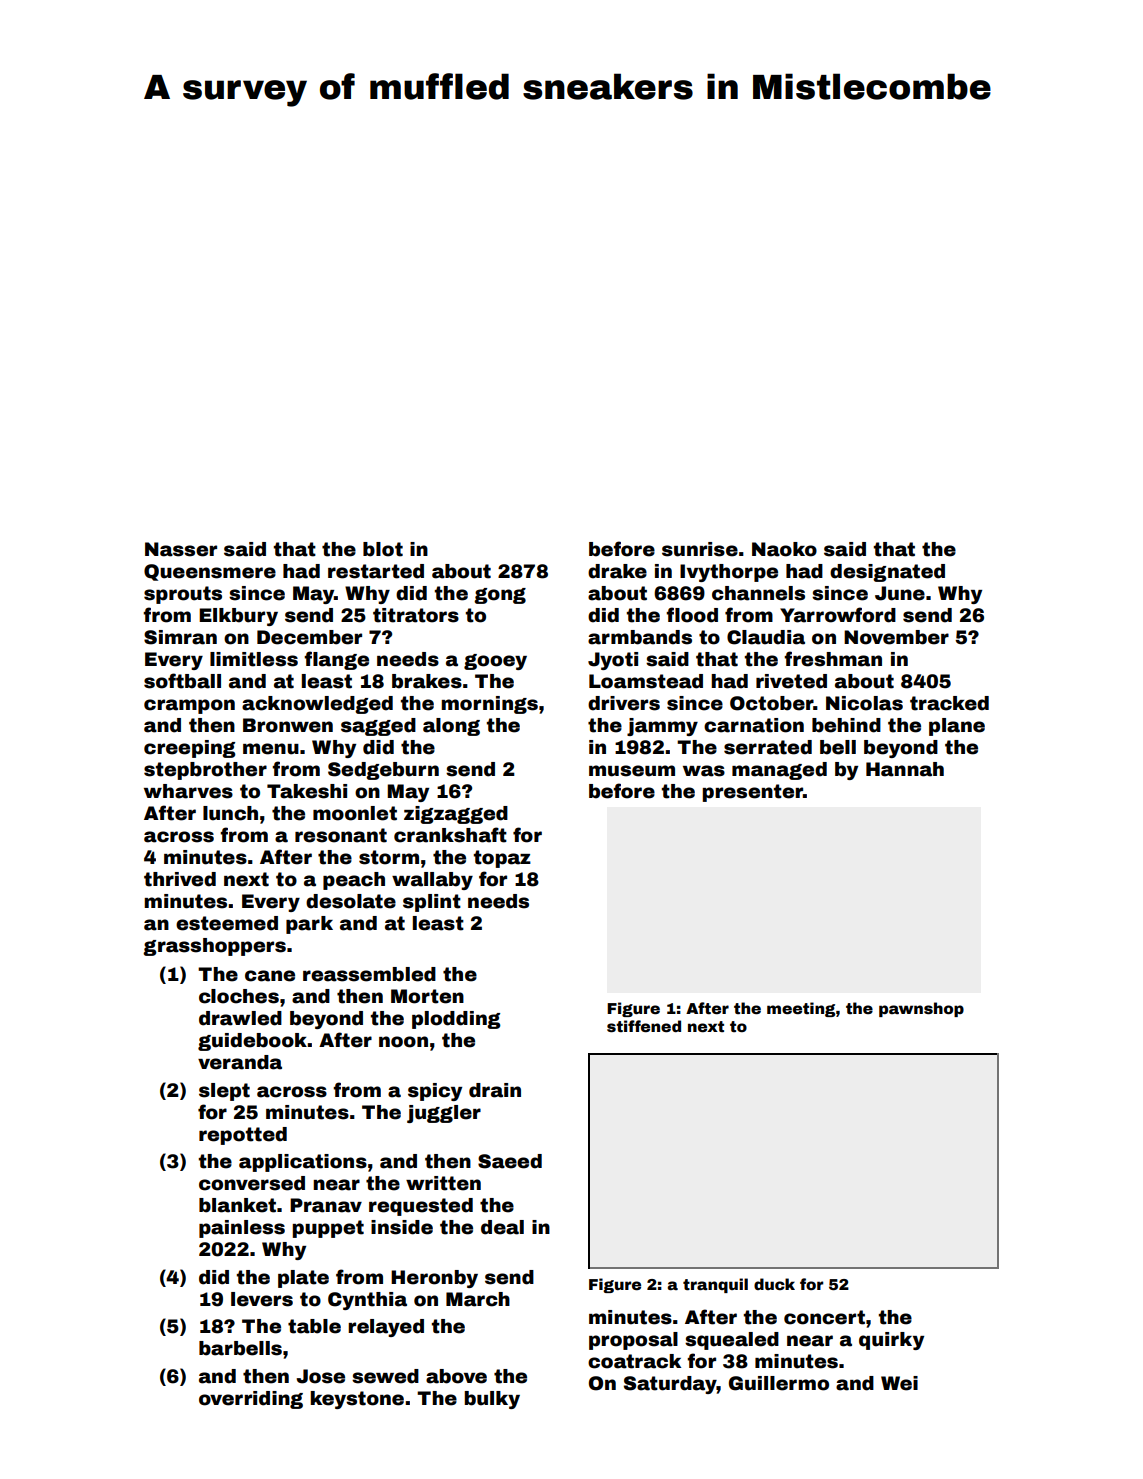 The image size is (1143, 1479). I want to click on Wei, so click(899, 1383).
